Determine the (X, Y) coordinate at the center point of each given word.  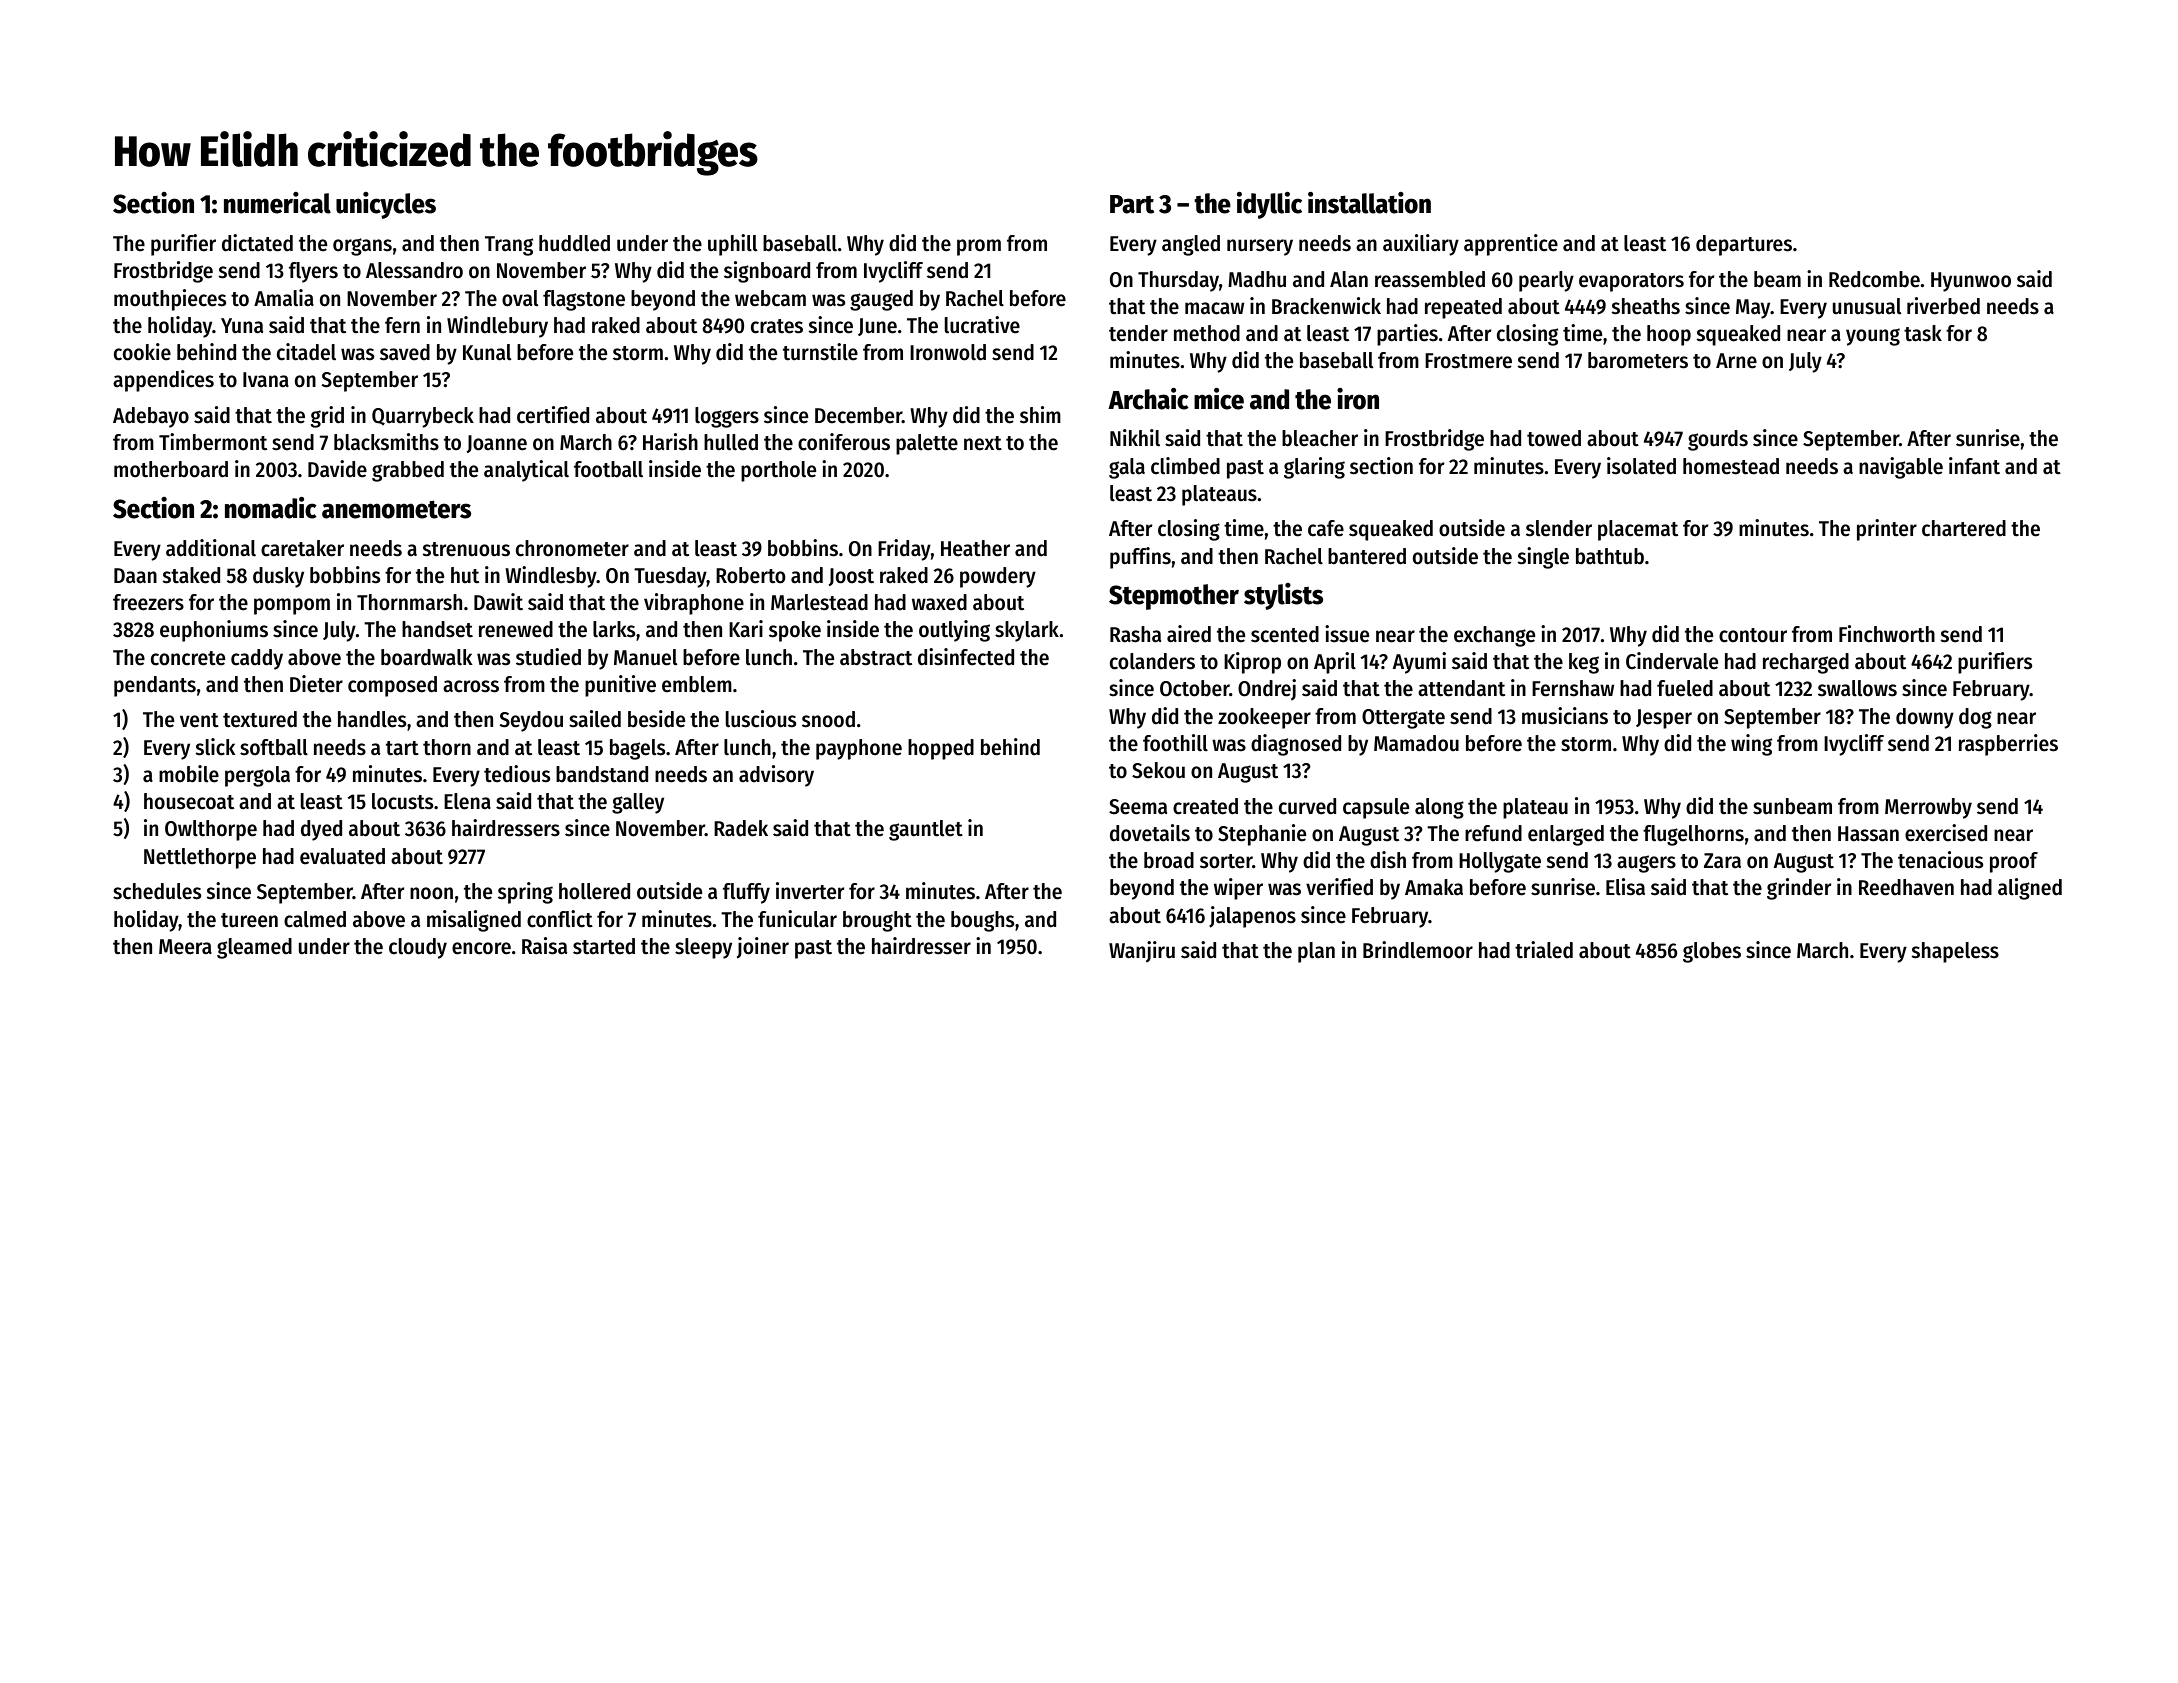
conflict (560, 919)
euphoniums (214, 631)
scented (1285, 634)
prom (979, 247)
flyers (313, 272)
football (608, 469)
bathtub (1610, 556)
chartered (1964, 528)
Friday (904, 550)
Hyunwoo (1971, 282)
